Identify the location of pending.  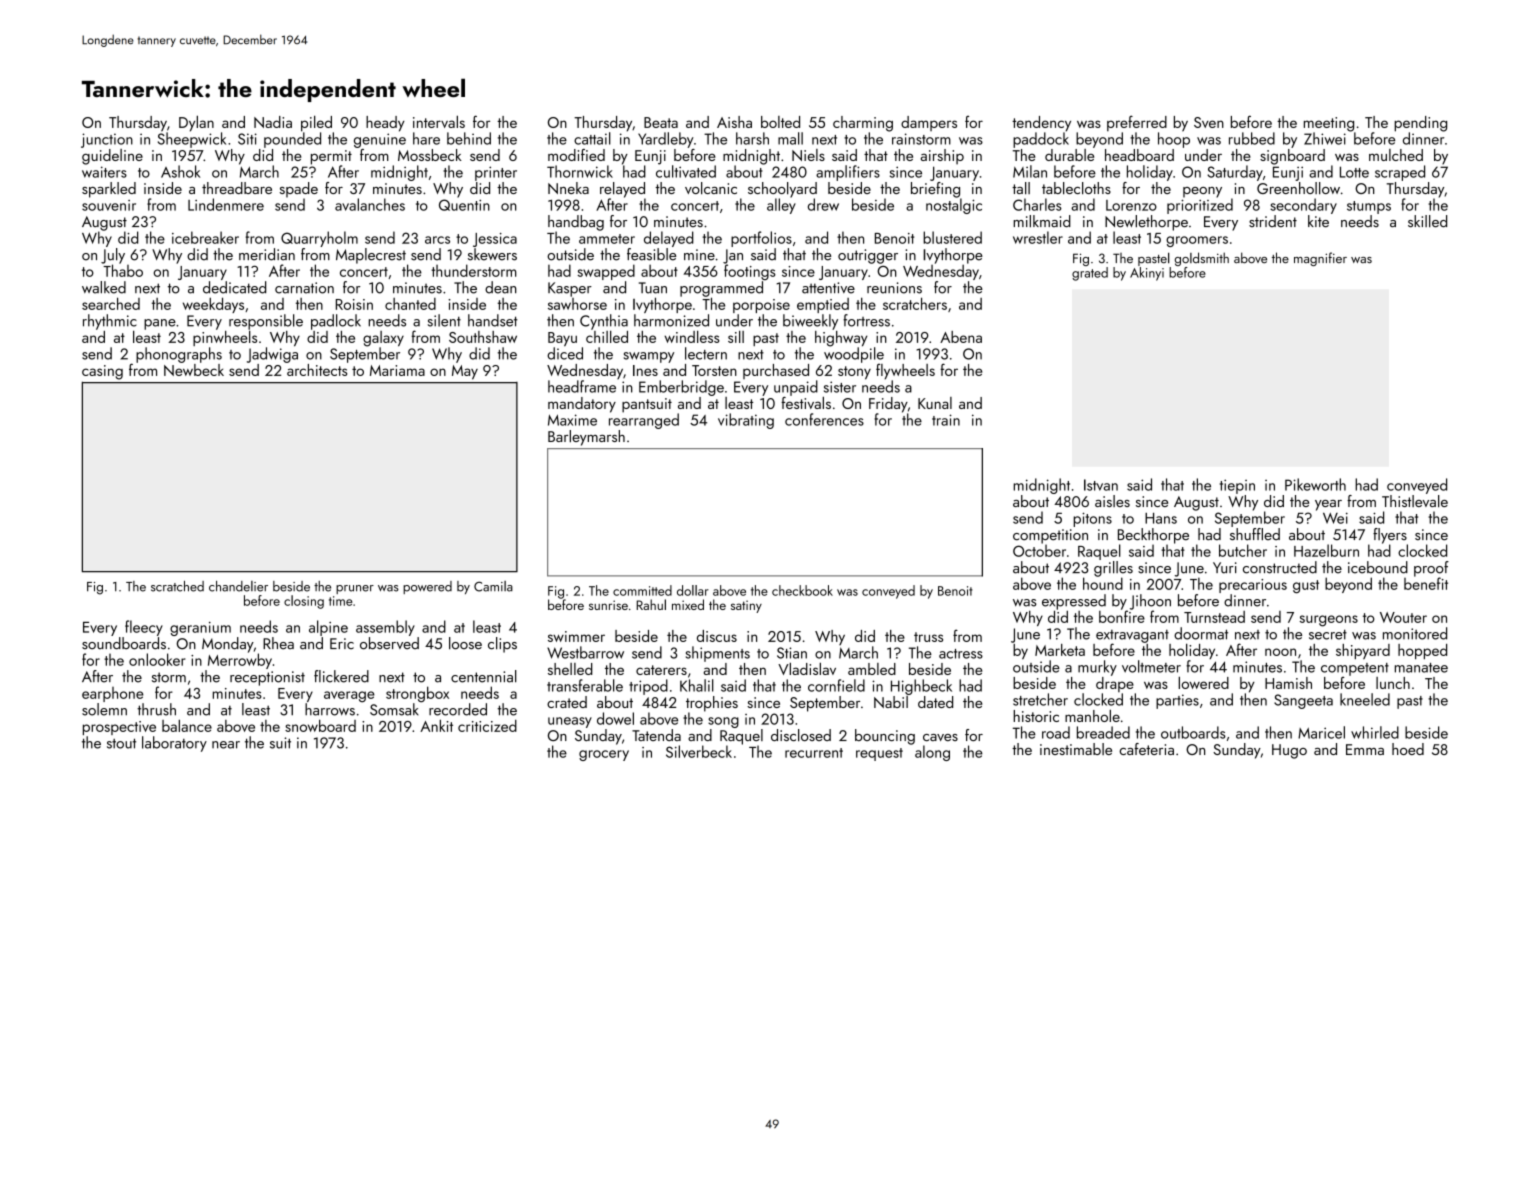
(1420, 124).
